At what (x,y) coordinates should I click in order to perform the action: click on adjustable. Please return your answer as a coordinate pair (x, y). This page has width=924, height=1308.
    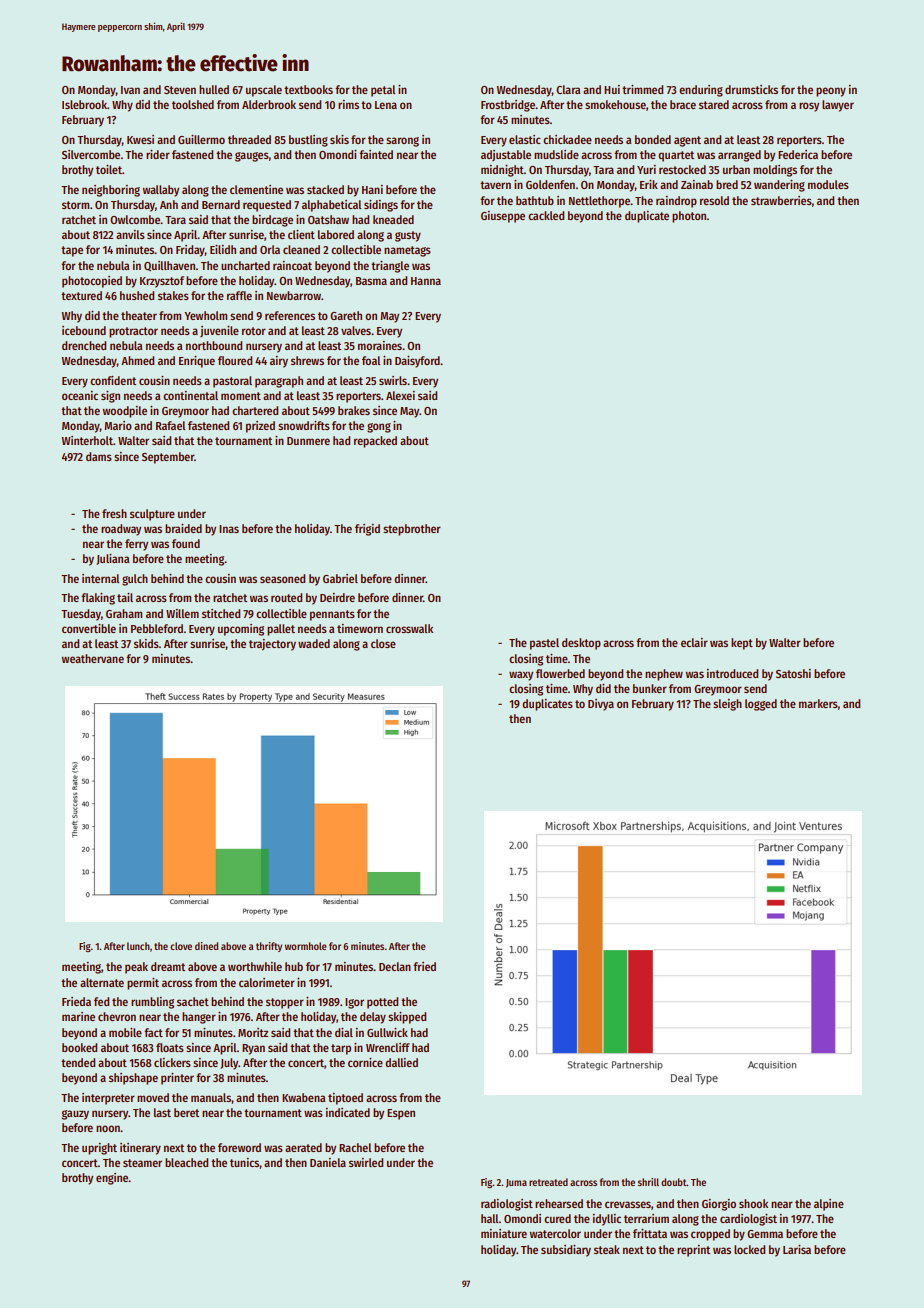
    Looking at the image, I should click on (506, 155).
